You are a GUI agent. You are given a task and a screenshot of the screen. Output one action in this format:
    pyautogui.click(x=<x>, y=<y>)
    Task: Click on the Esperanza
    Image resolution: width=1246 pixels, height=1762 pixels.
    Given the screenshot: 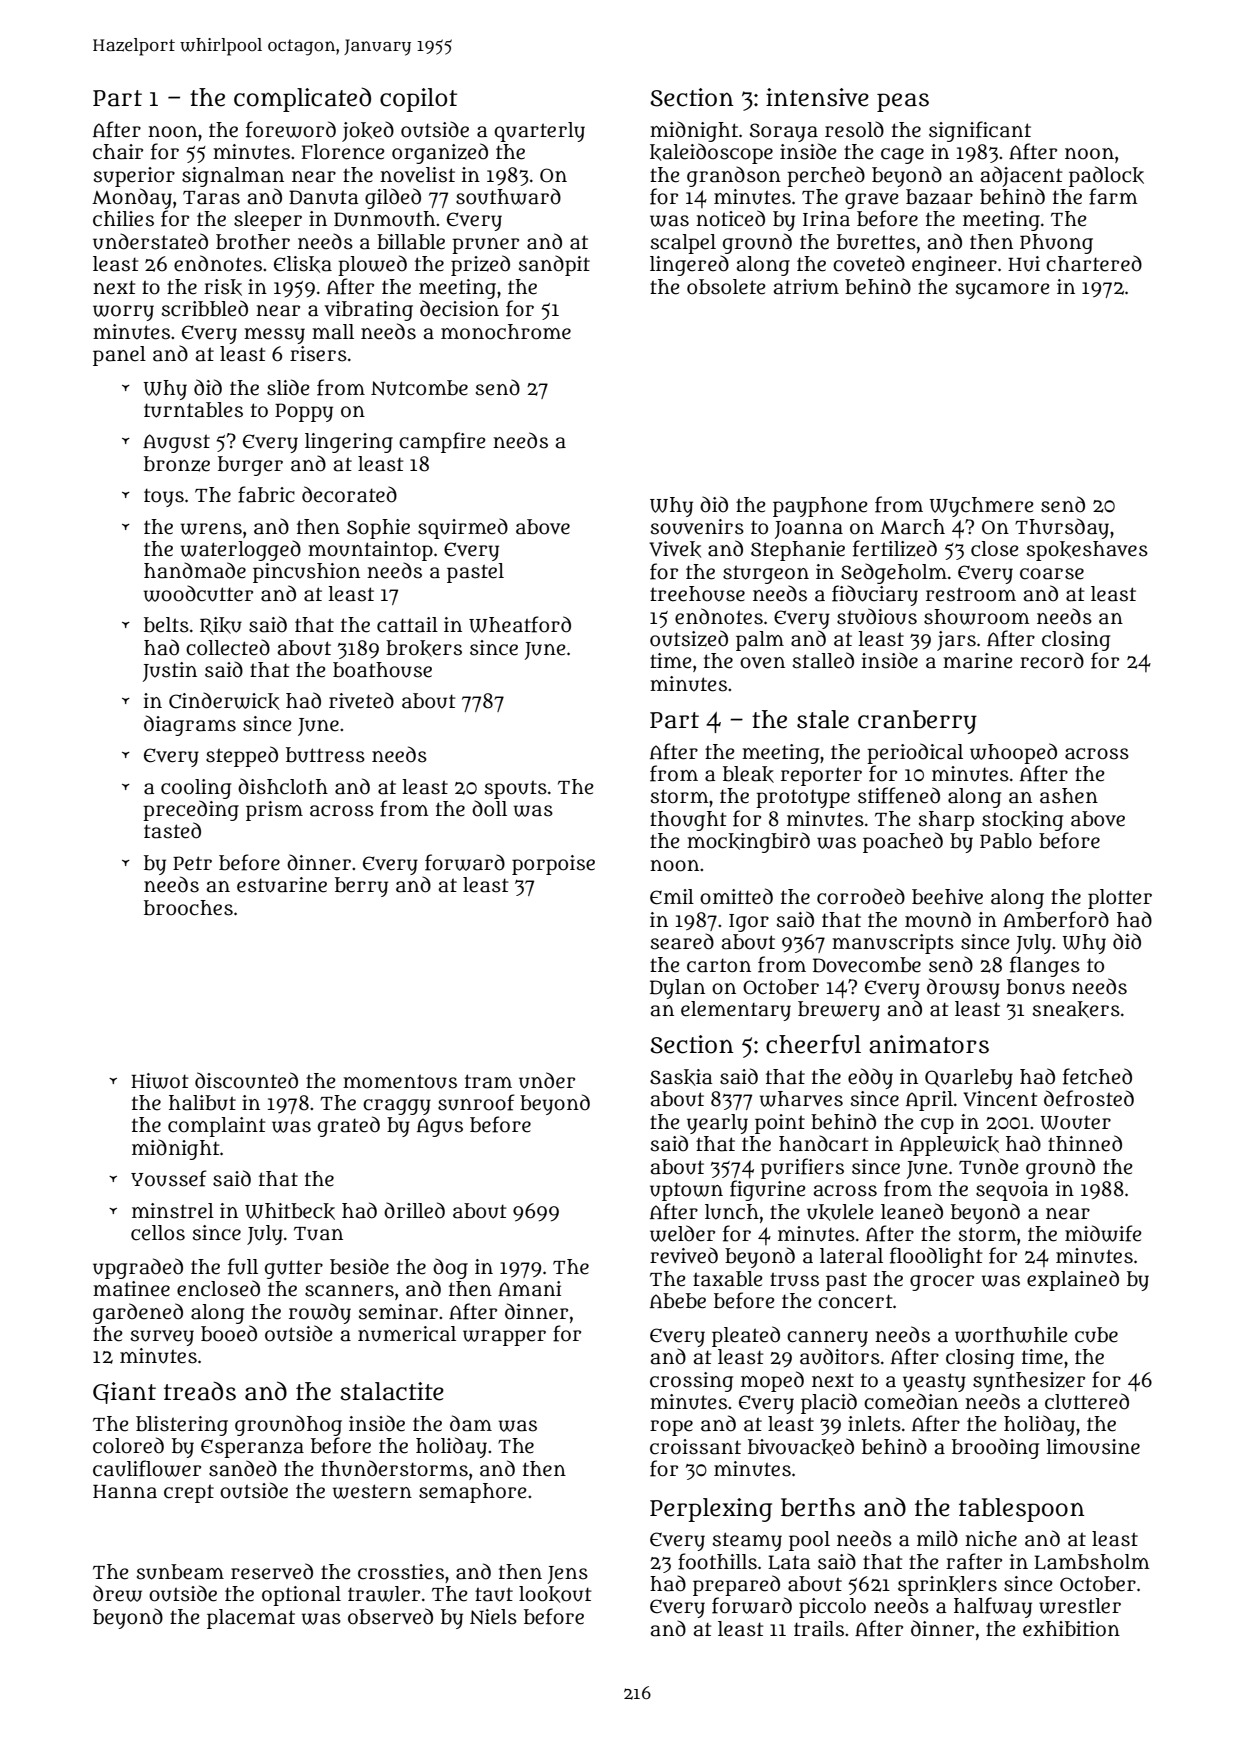 What is the action you would take?
    pyautogui.click(x=252, y=1448)
